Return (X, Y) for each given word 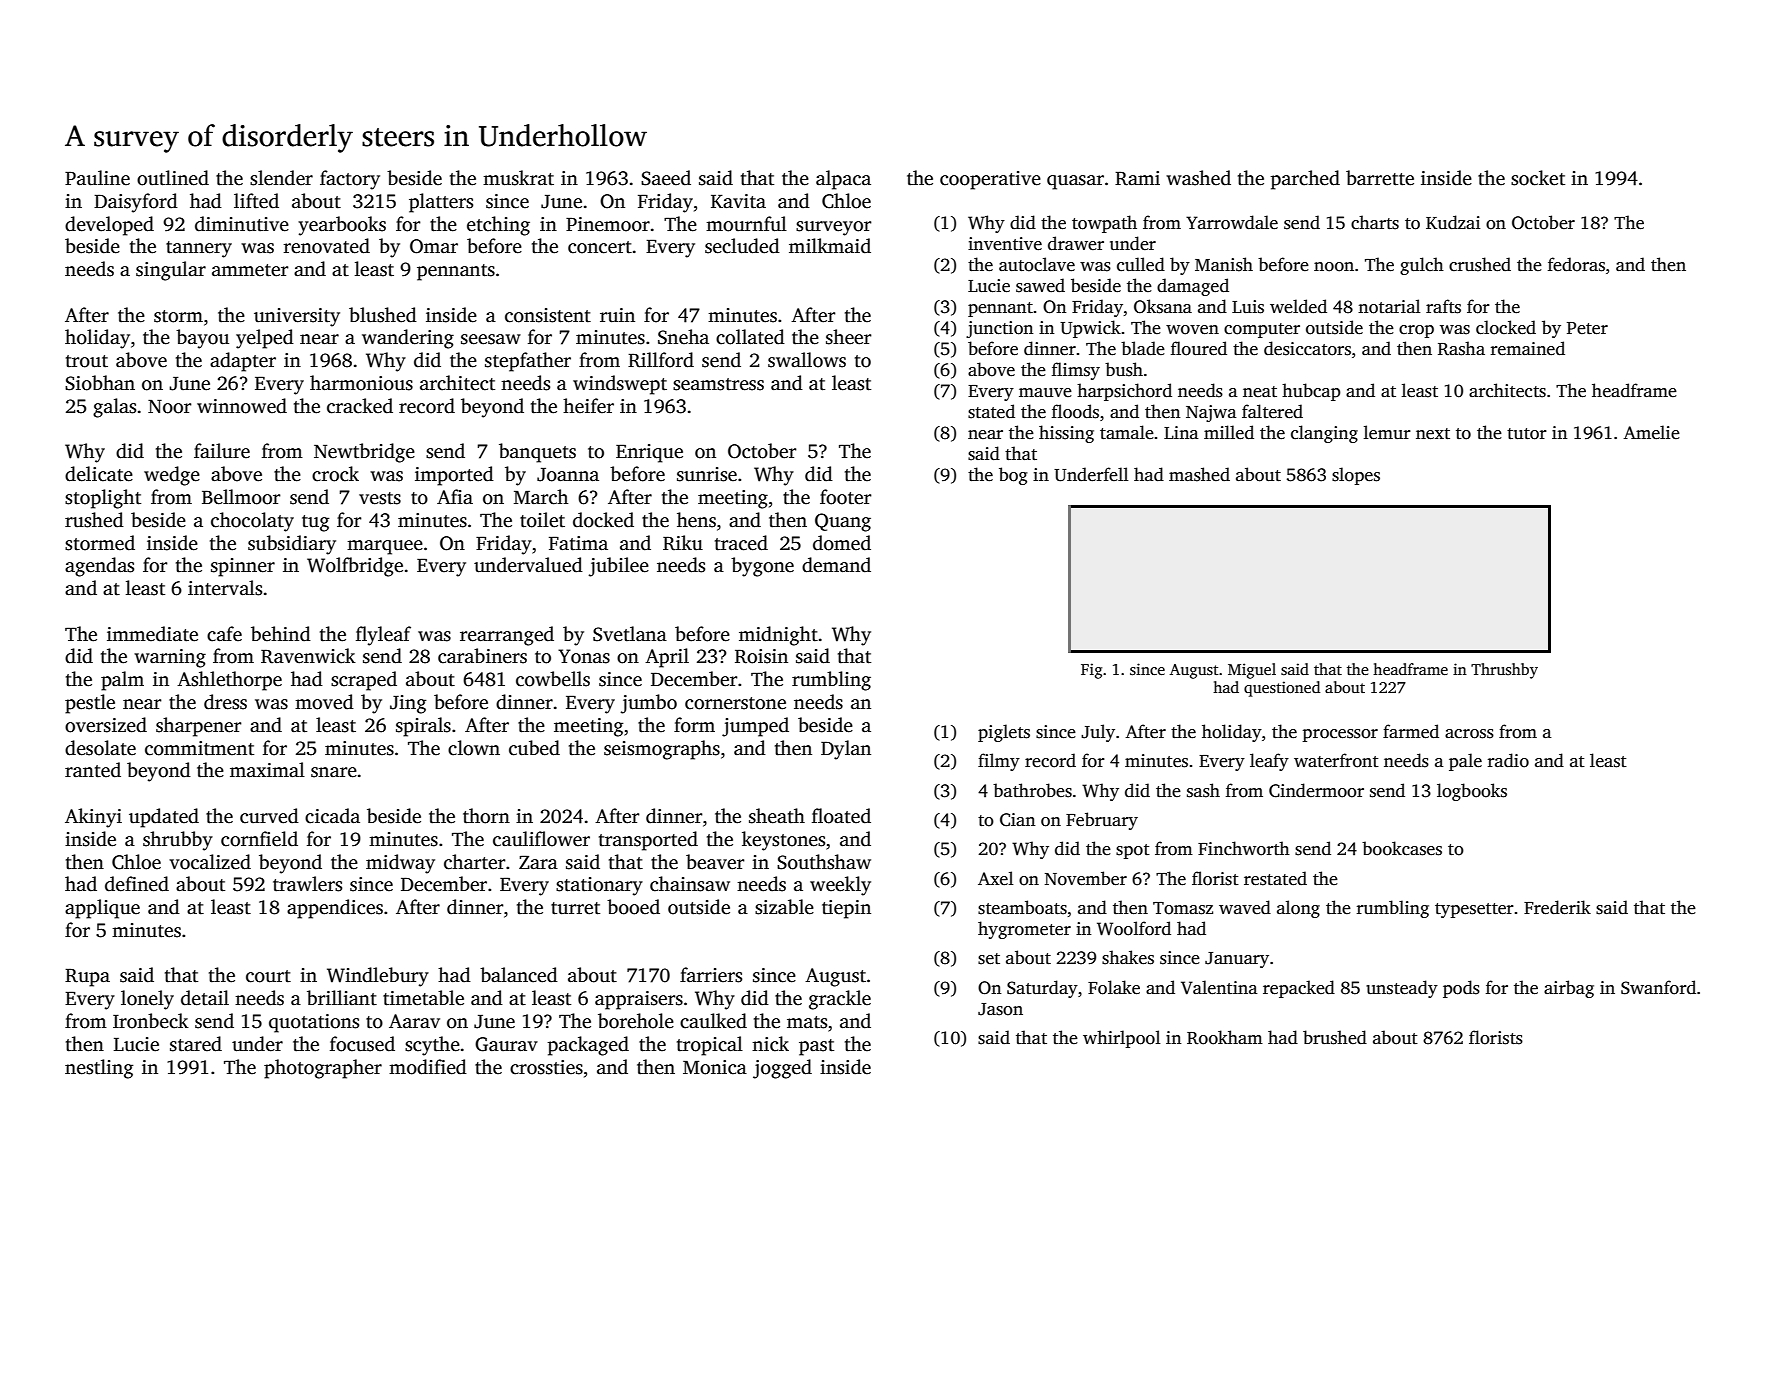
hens (696, 520)
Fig (1091, 671)
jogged (782, 1069)
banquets (537, 453)
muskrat (518, 178)
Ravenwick (308, 656)
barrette (1380, 178)
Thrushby (1504, 671)
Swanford (1658, 987)
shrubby (178, 841)
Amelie (1651, 432)
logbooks (1472, 792)
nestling (99, 1069)
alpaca (843, 180)
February (1102, 821)
